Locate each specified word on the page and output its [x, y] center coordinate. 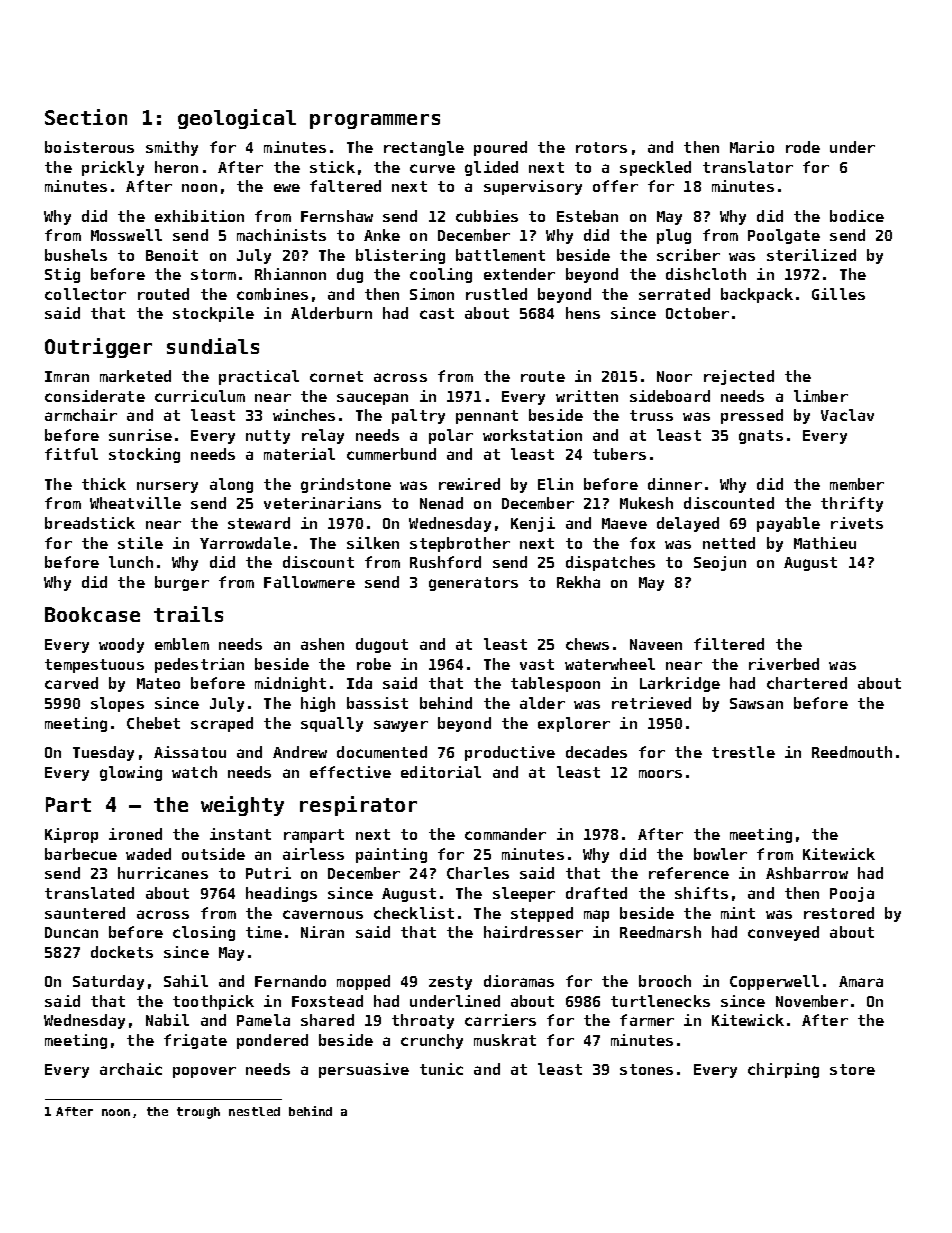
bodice [857, 216]
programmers [375, 121]
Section [86, 117]
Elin [555, 484]
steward [259, 523]
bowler [720, 854]
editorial [441, 772]
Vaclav [847, 415]
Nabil [167, 1020]
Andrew [300, 752]
